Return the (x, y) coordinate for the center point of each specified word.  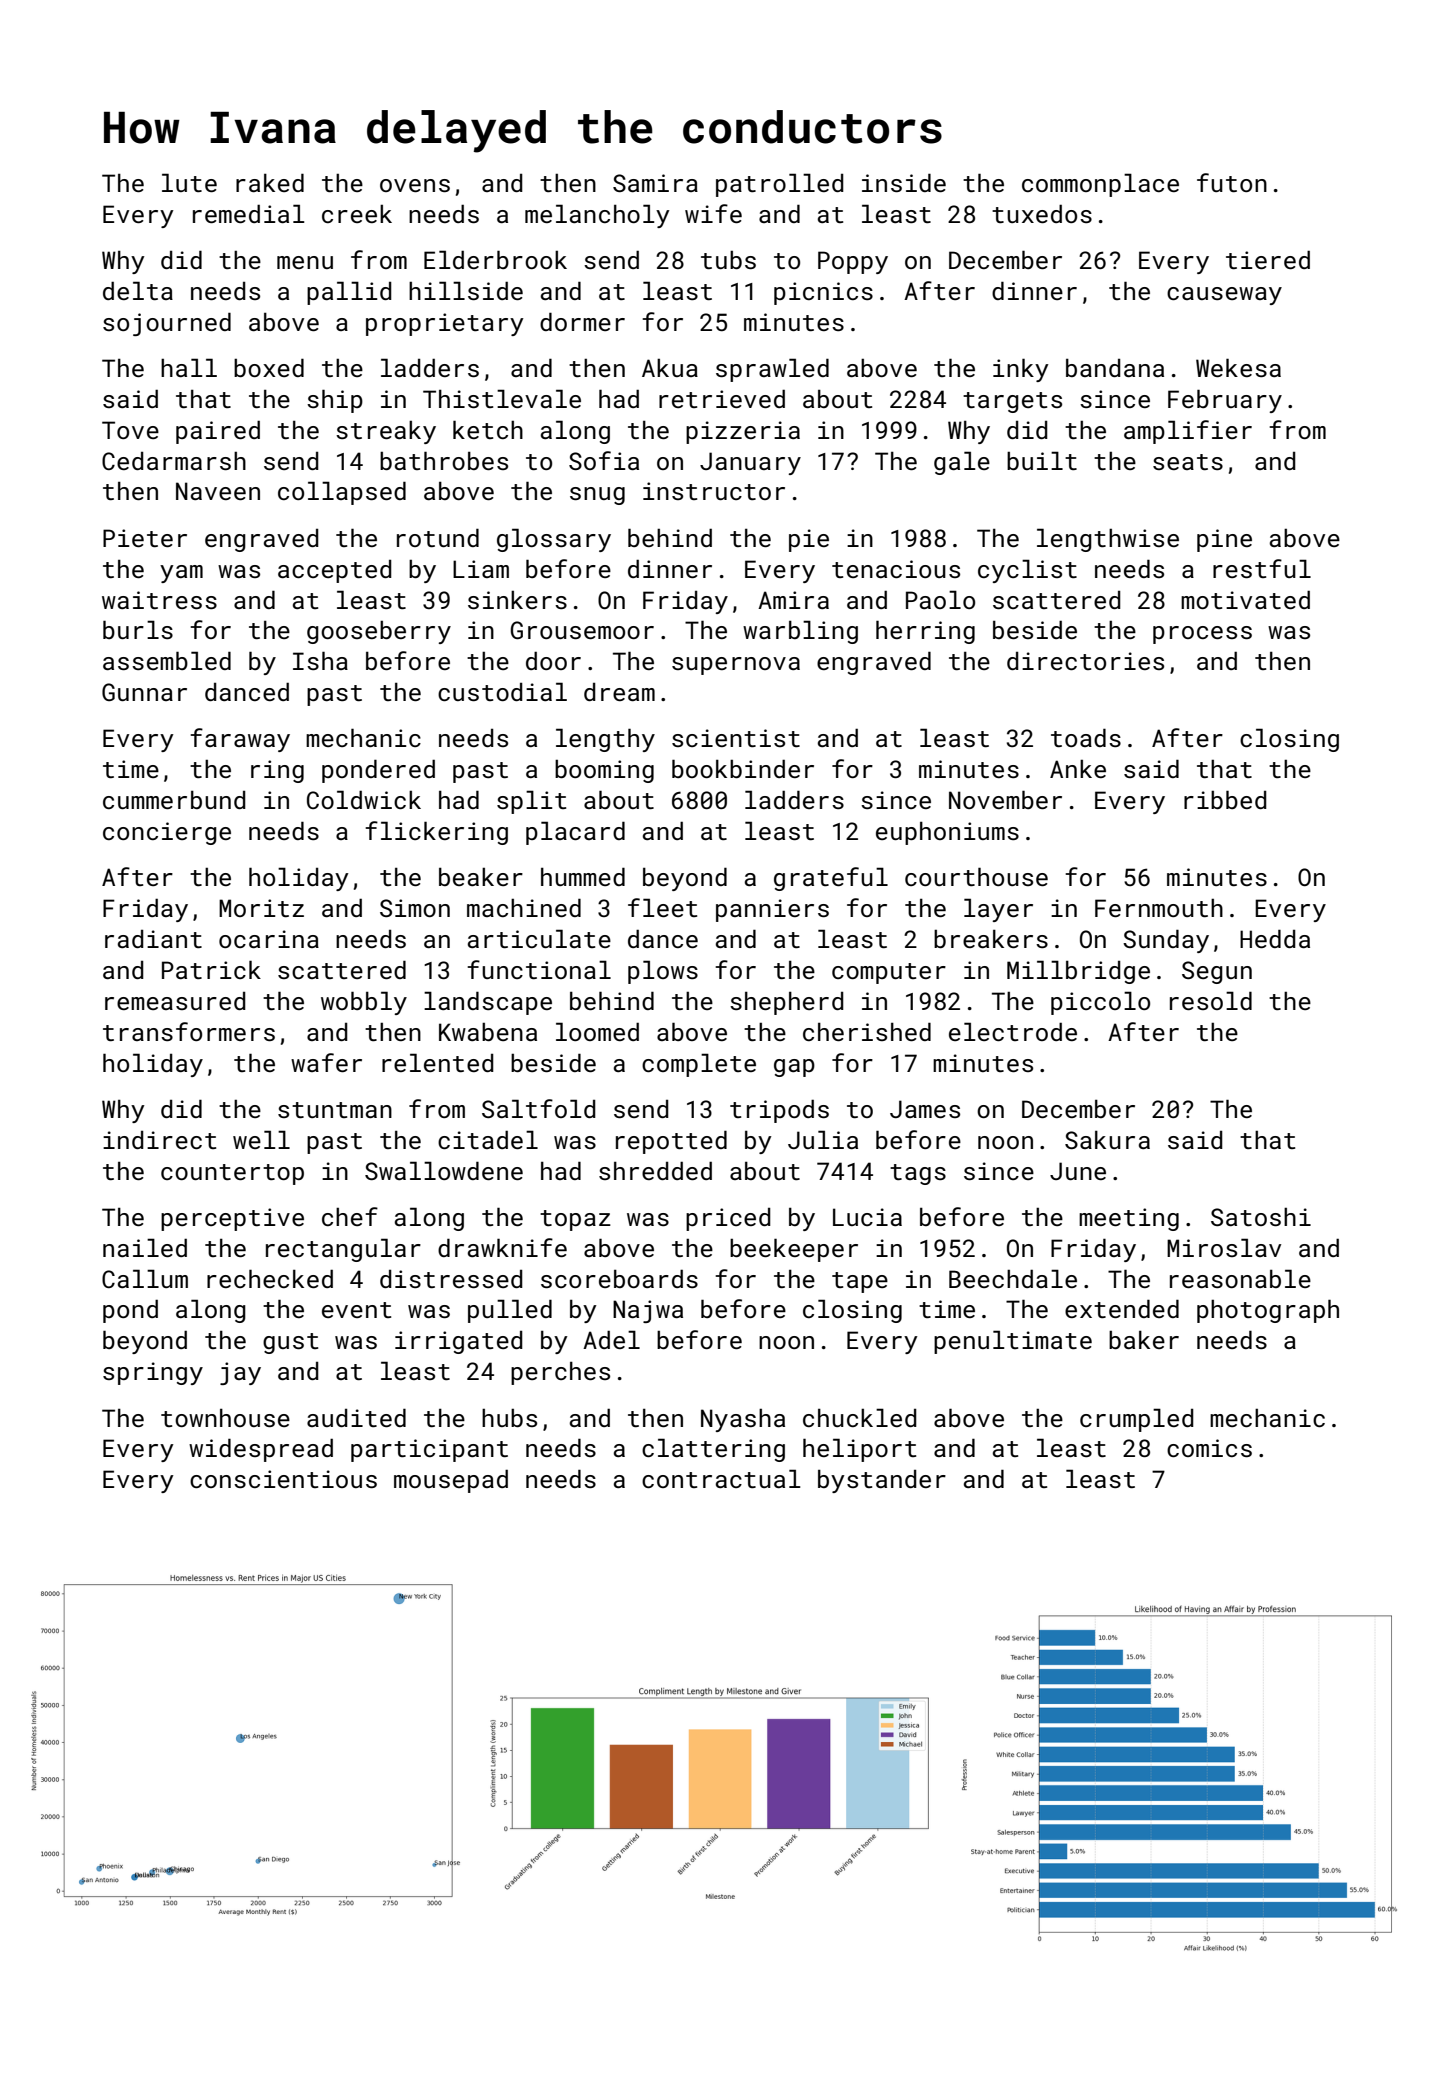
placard (575, 833)
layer (998, 910)
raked (270, 182)
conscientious (283, 1479)
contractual (721, 1478)
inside (904, 182)
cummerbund (174, 799)
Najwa (648, 1311)
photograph (1268, 1311)
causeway (1224, 296)
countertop (232, 1174)
